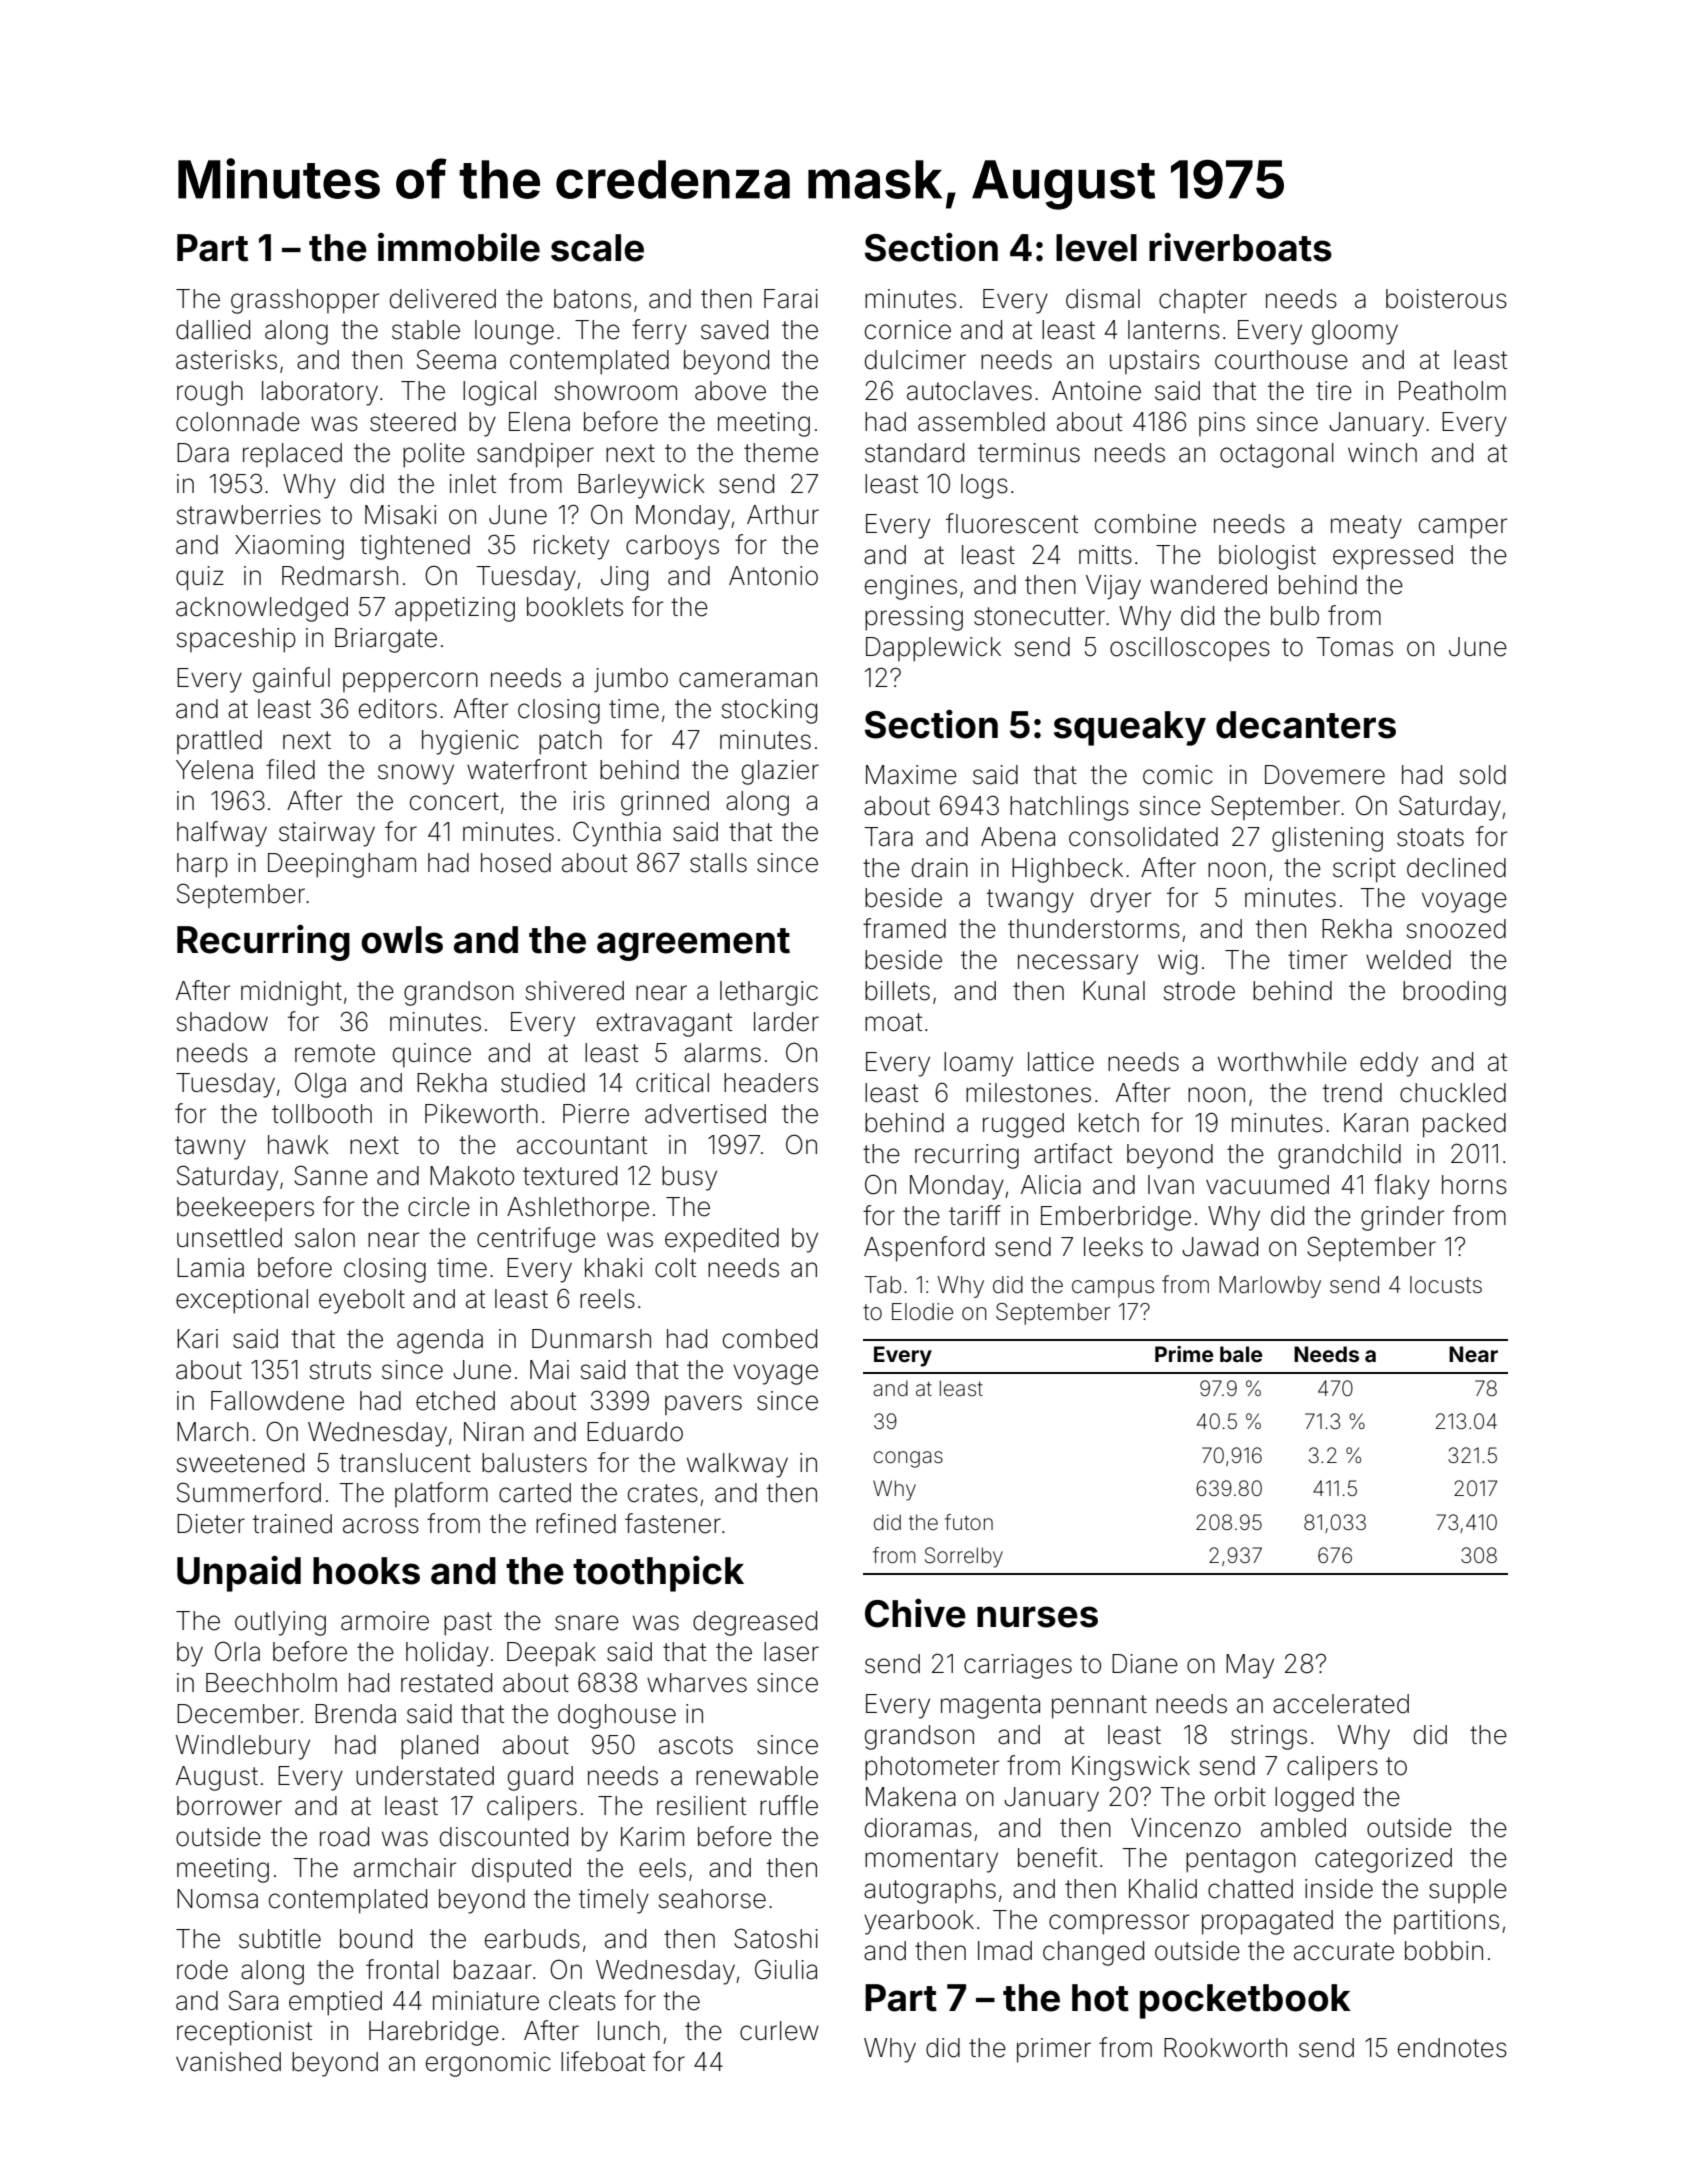 The width and height of the screenshot is (1683, 2178). I want to click on Arthur, so click(783, 514).
